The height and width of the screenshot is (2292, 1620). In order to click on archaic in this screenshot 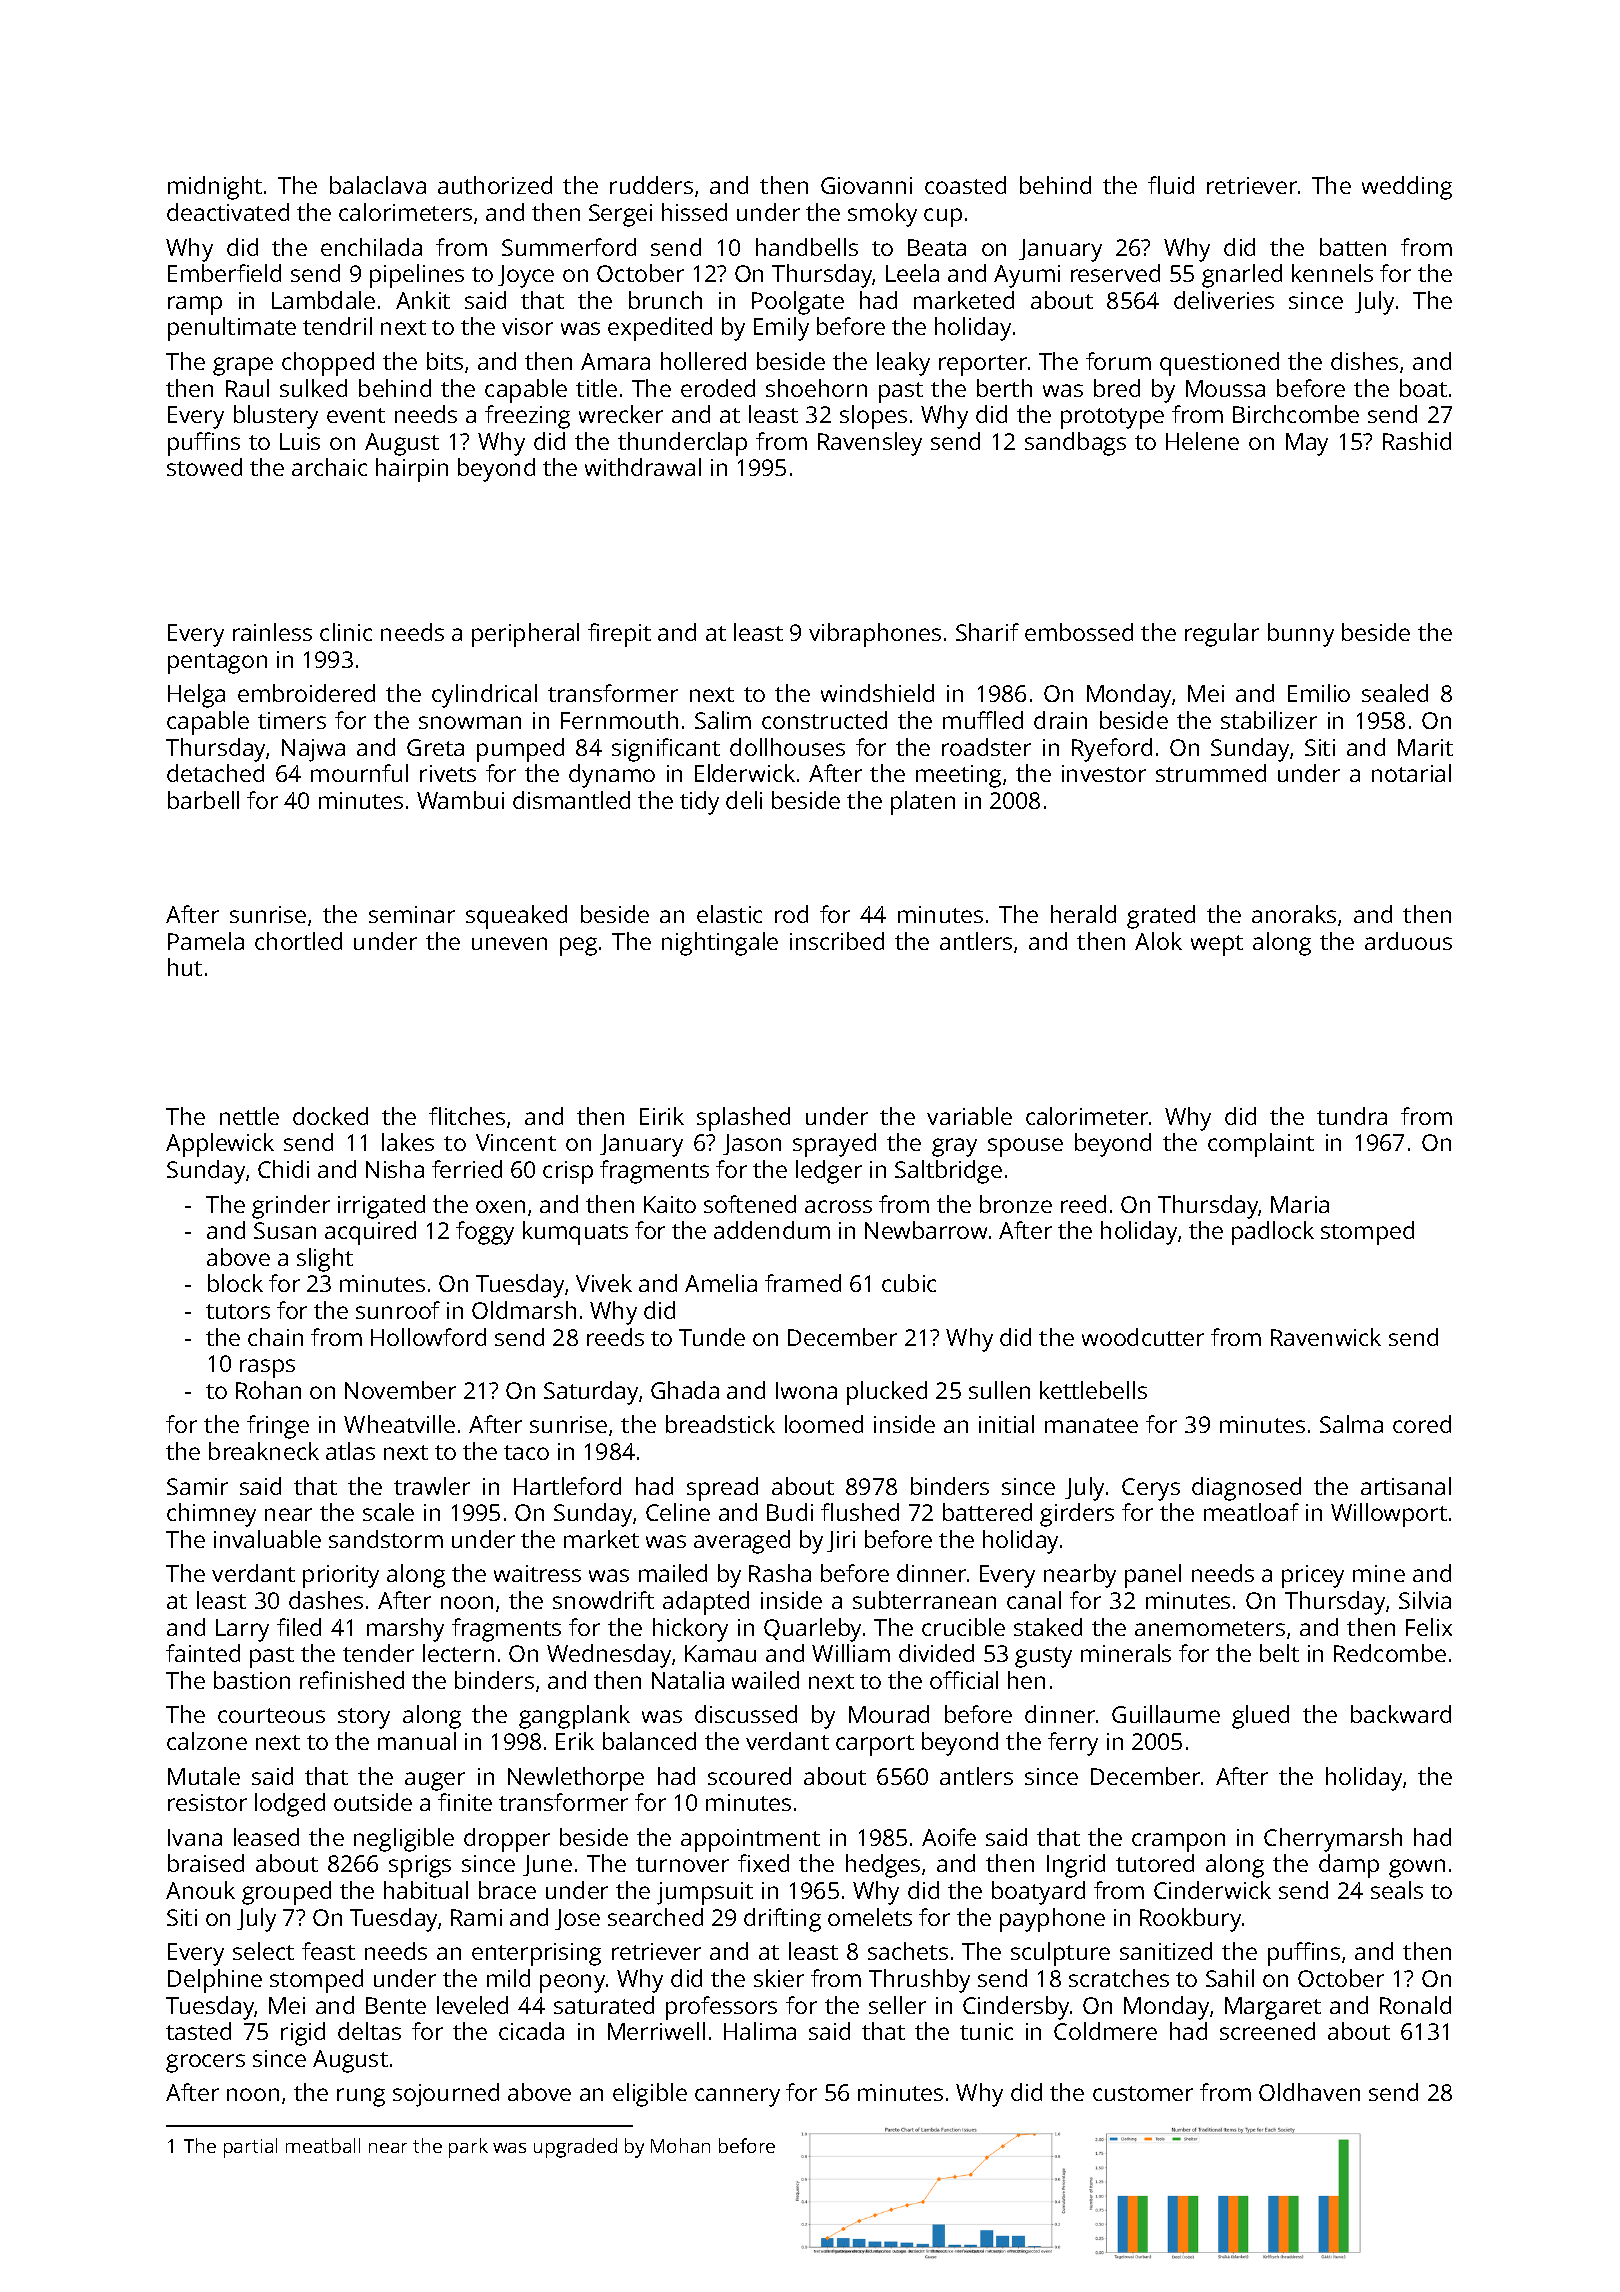, I will do `click(329, 467)`.
